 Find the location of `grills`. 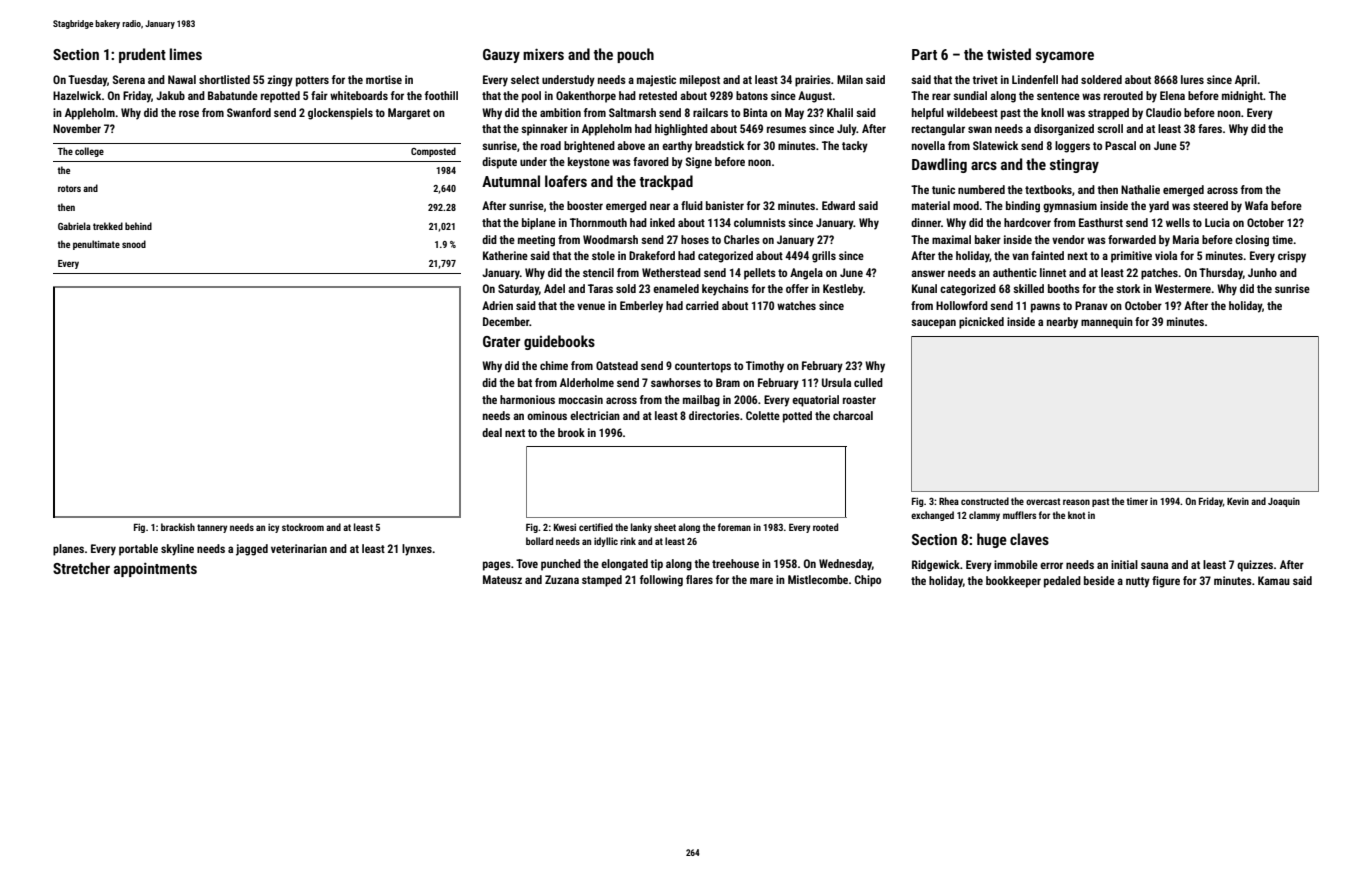

grills is located at coordinates (824, 257).
